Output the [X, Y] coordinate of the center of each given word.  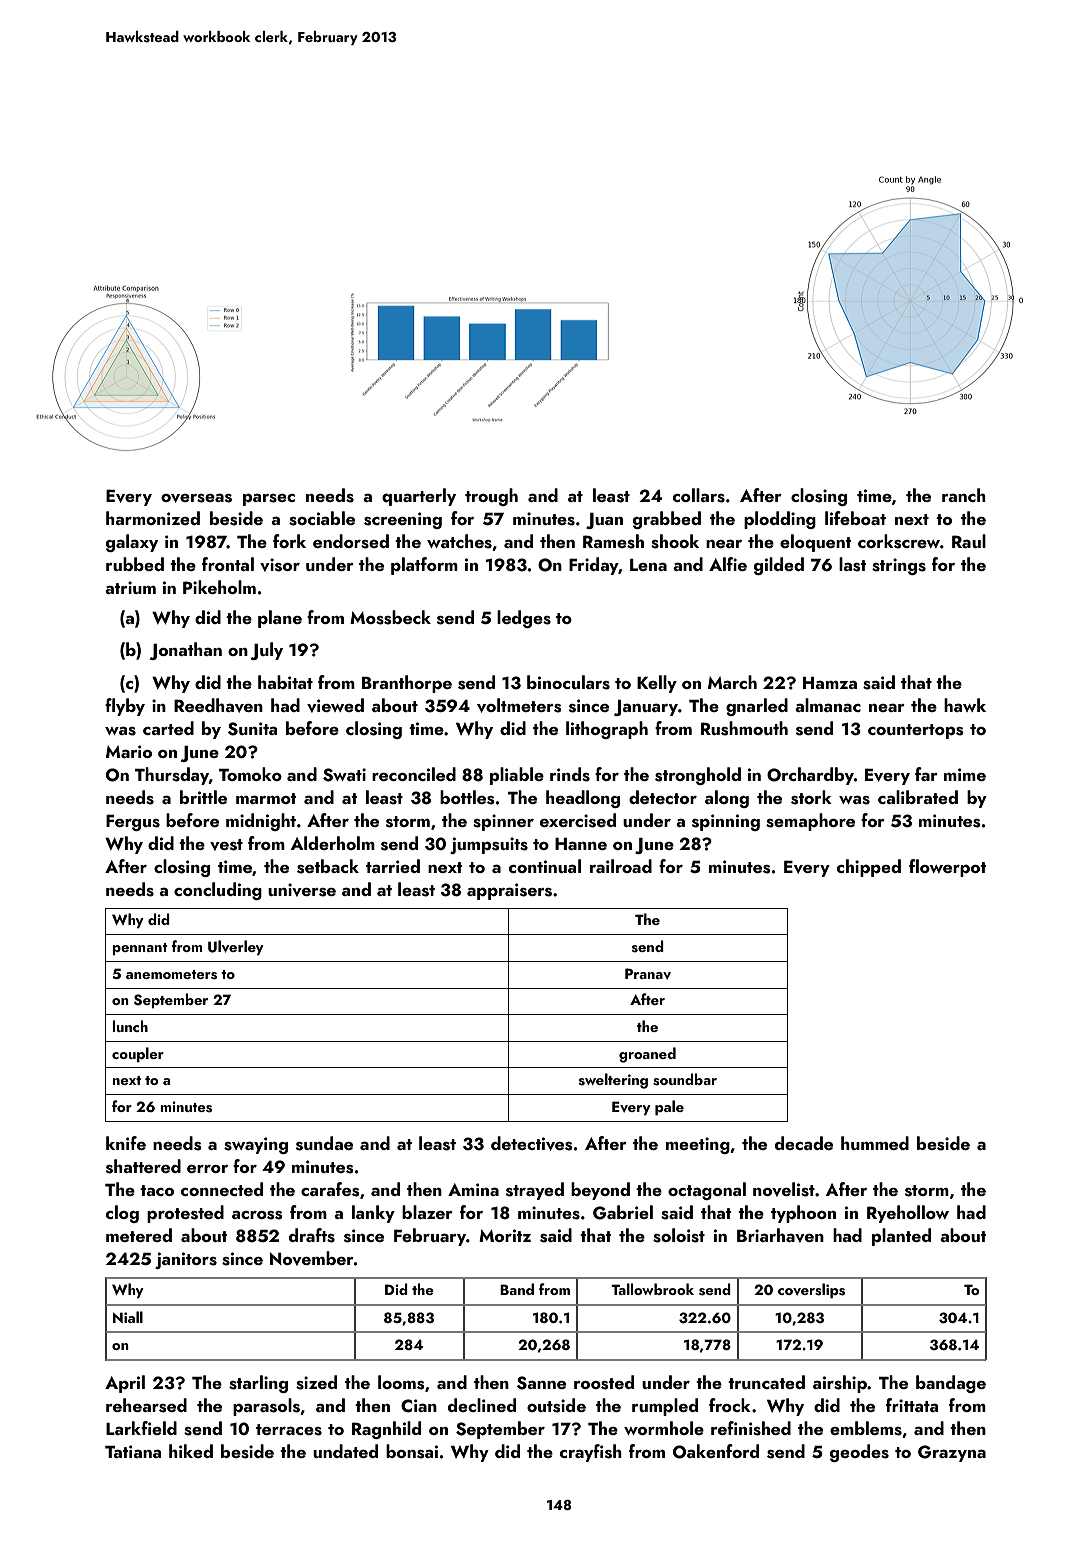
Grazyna [952, 1453]
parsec [269, 499]
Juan [604, 521]
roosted [604, 1382]
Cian [419, 1406]
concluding [218, 891]
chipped [869, 868]
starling [258, 1384]
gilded [779, 566]
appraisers [509, 891]
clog [122, 1214]
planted [901, 1237]
